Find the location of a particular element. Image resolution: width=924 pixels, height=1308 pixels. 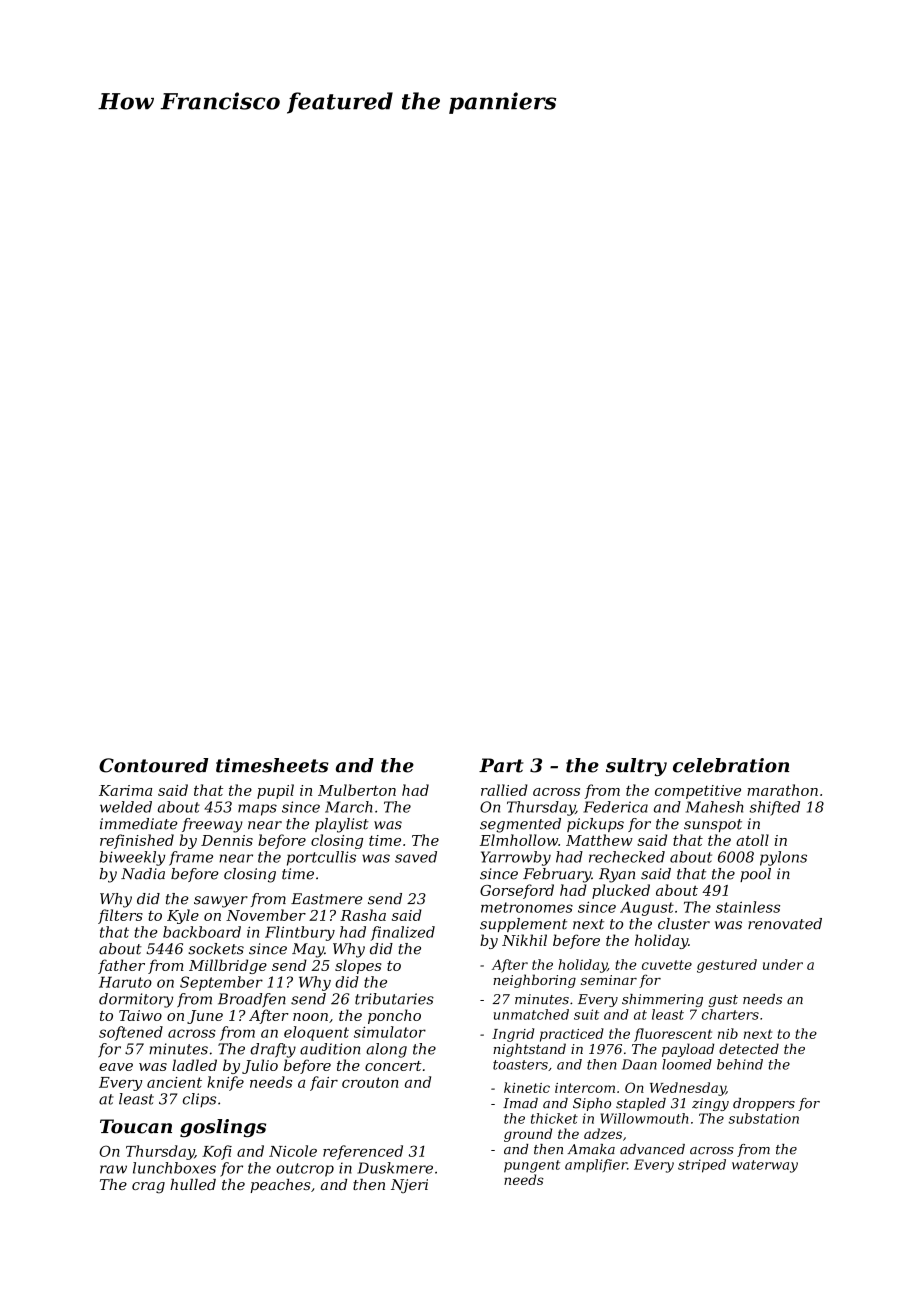

Contoured is located at coordinates (153, 765).
